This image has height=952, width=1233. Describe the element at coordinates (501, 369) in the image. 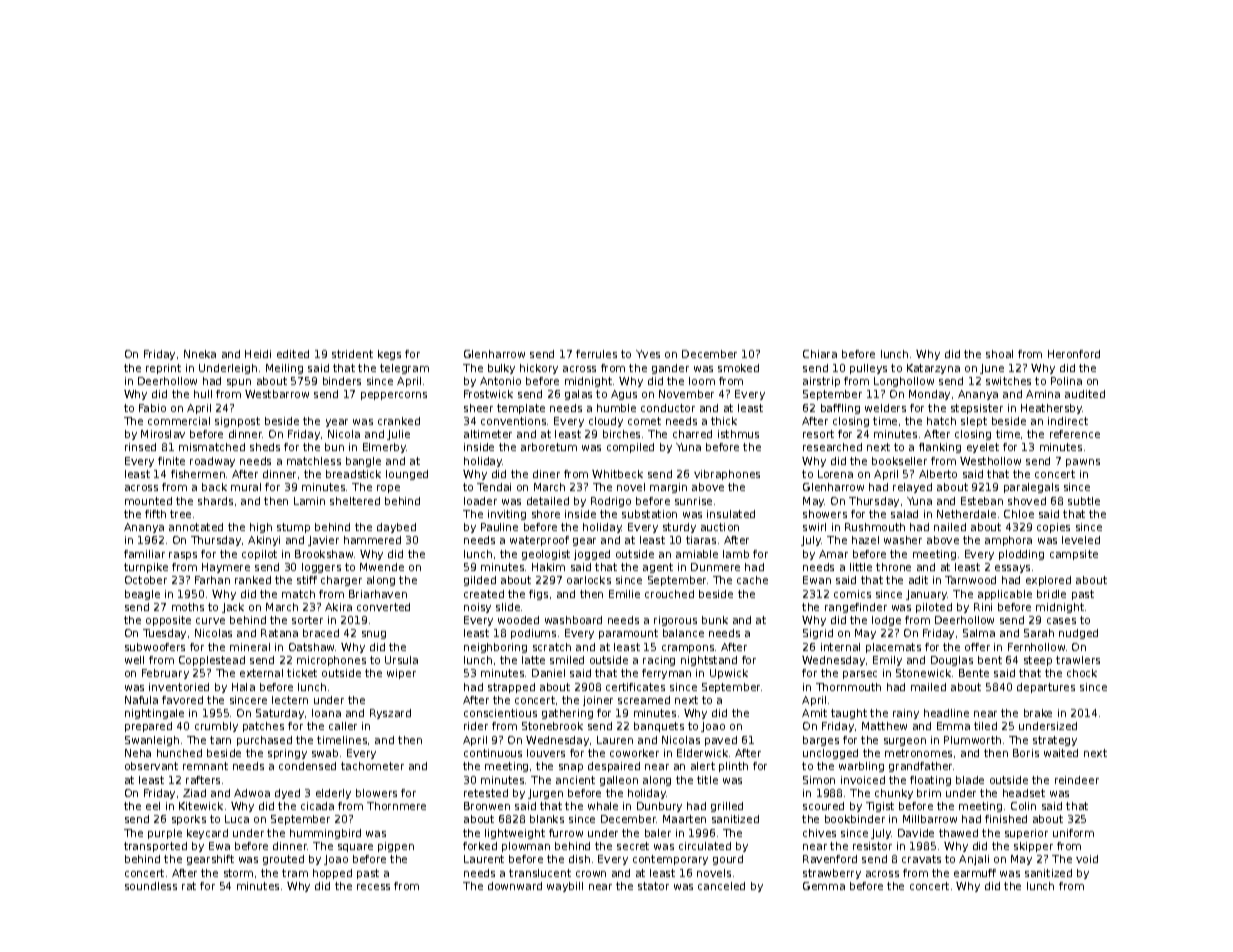

I see `bulky` at that location.
